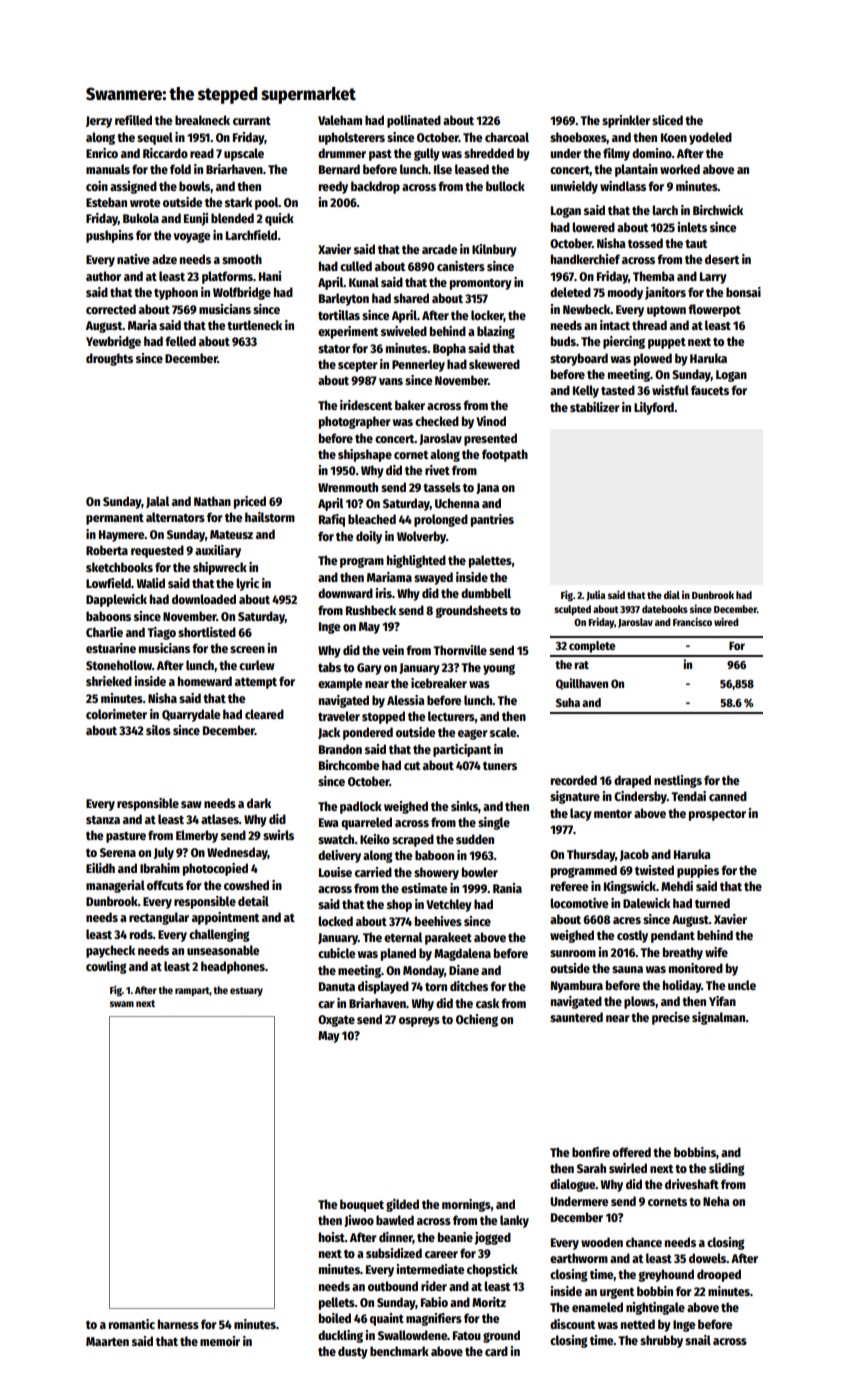 The width and height of the image is (849, 1400). Describe the element at coordinates (634, 855) in the image. I see `Jacob` at that location.
